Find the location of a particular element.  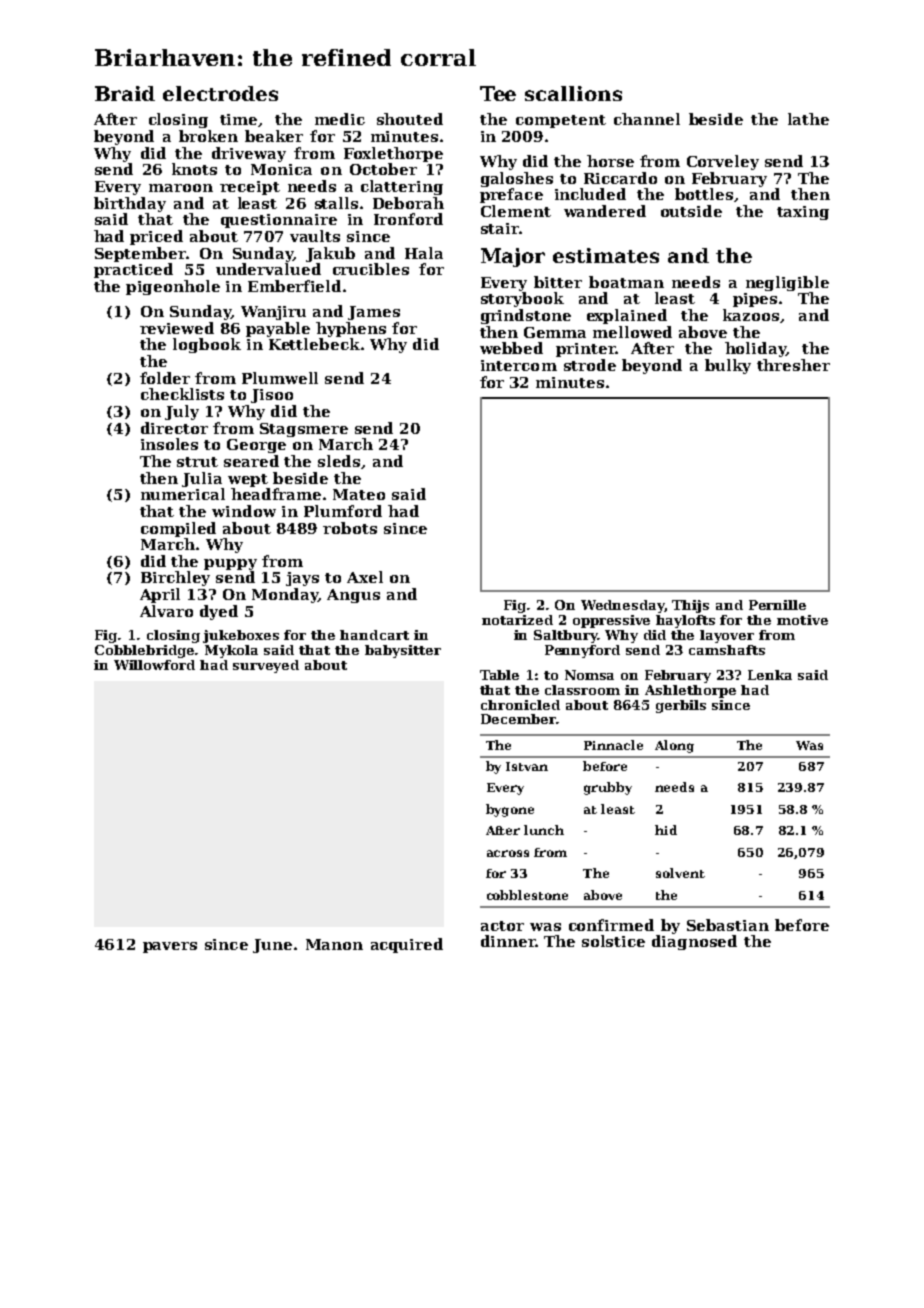

motive is located at coordinates (802, 620).
